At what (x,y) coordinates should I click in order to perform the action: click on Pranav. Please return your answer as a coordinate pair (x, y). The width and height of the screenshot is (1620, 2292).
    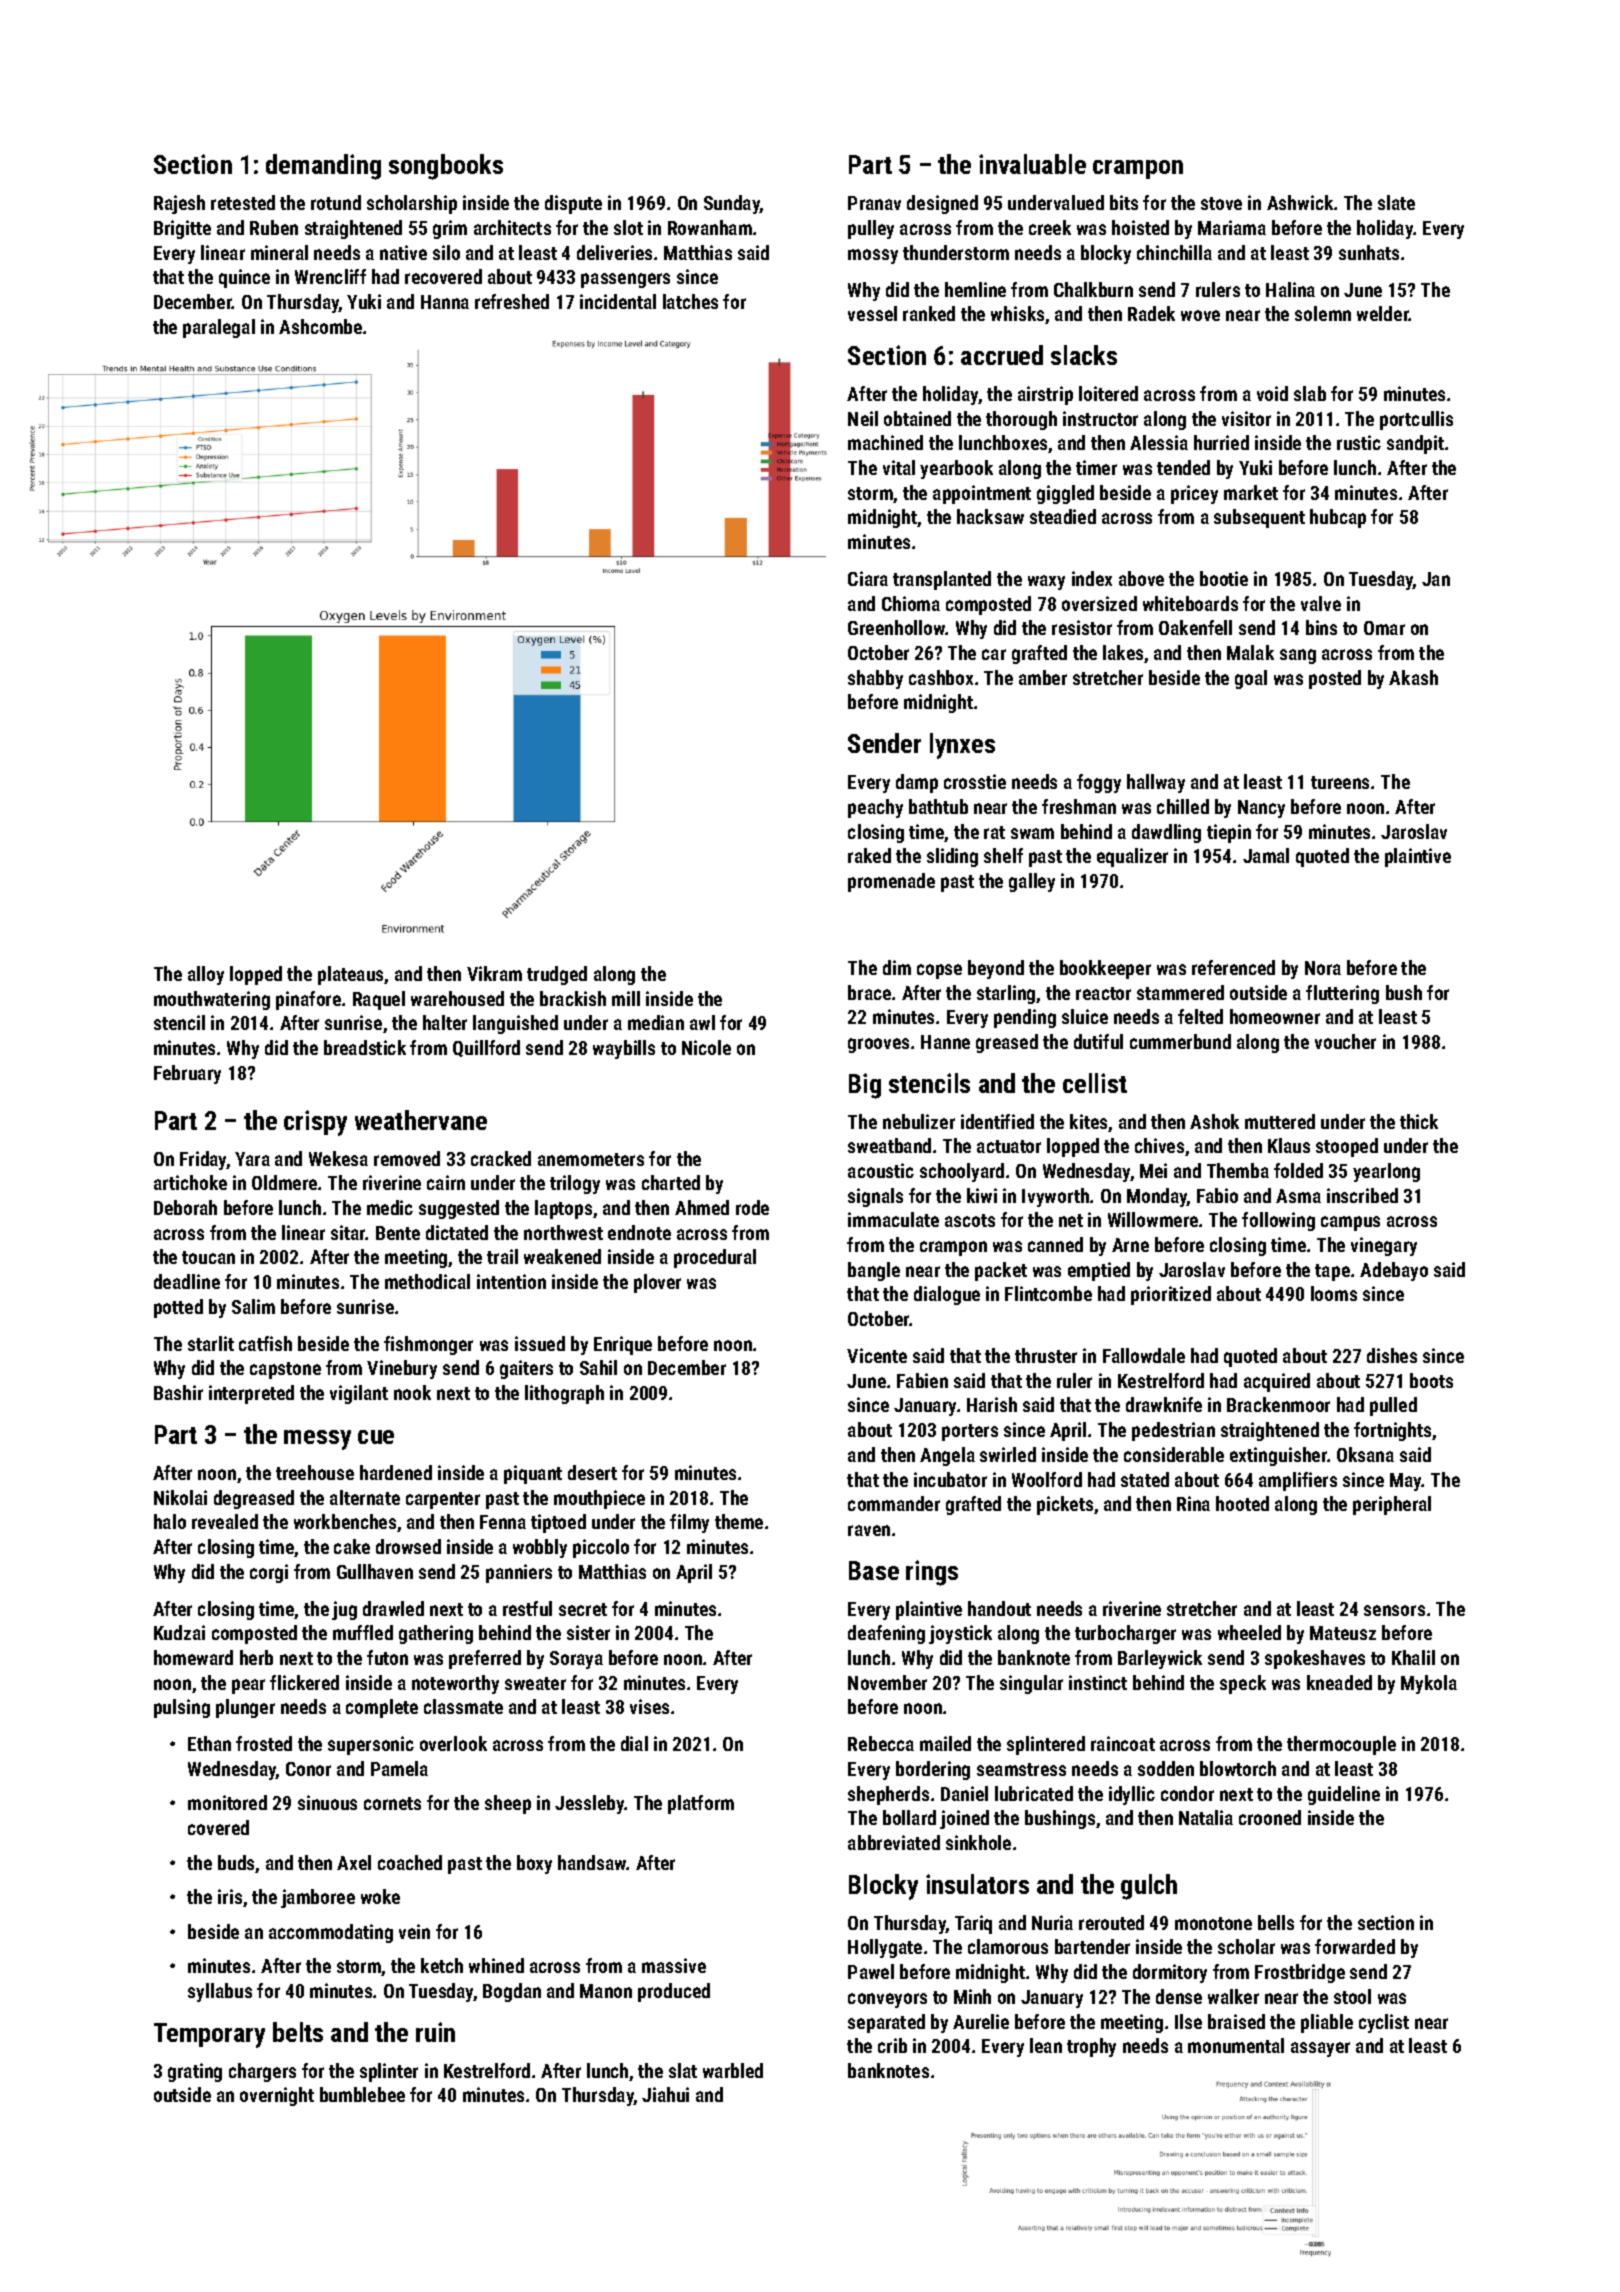
    Looking at the image, I should click on (874, 203).
